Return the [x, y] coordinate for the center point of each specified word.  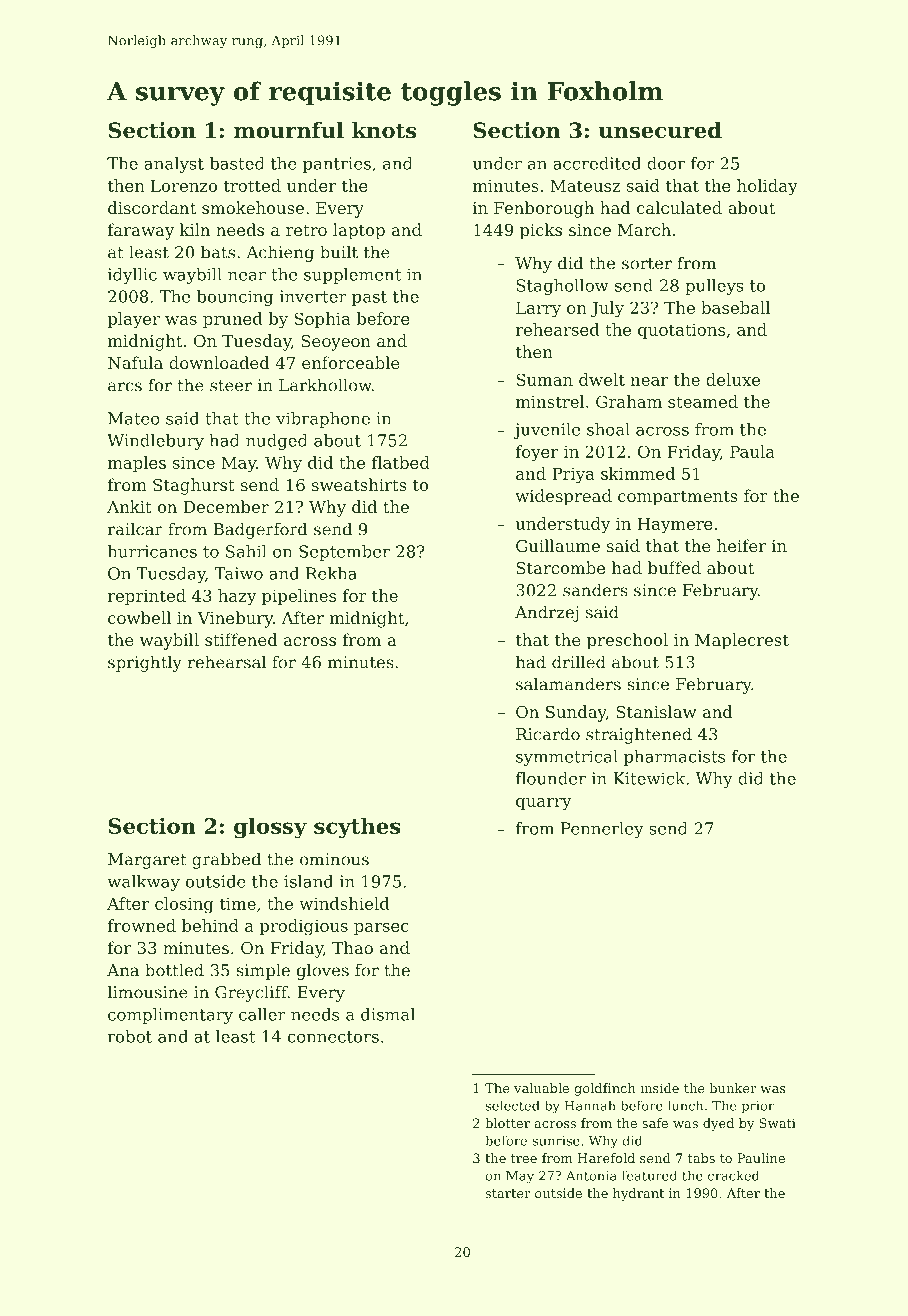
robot [130, 1036]
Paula [752, 451]
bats [218, 252]
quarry [543, 804]
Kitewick [649, 778]
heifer [741, 545]
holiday [767, 187]
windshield [344, 903]
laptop [359, 231]
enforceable [350, 362]
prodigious [304, 927]
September [344, 553]
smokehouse [253, 207]
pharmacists [674, 758]
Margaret [147, 861]
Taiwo [238, 573]
